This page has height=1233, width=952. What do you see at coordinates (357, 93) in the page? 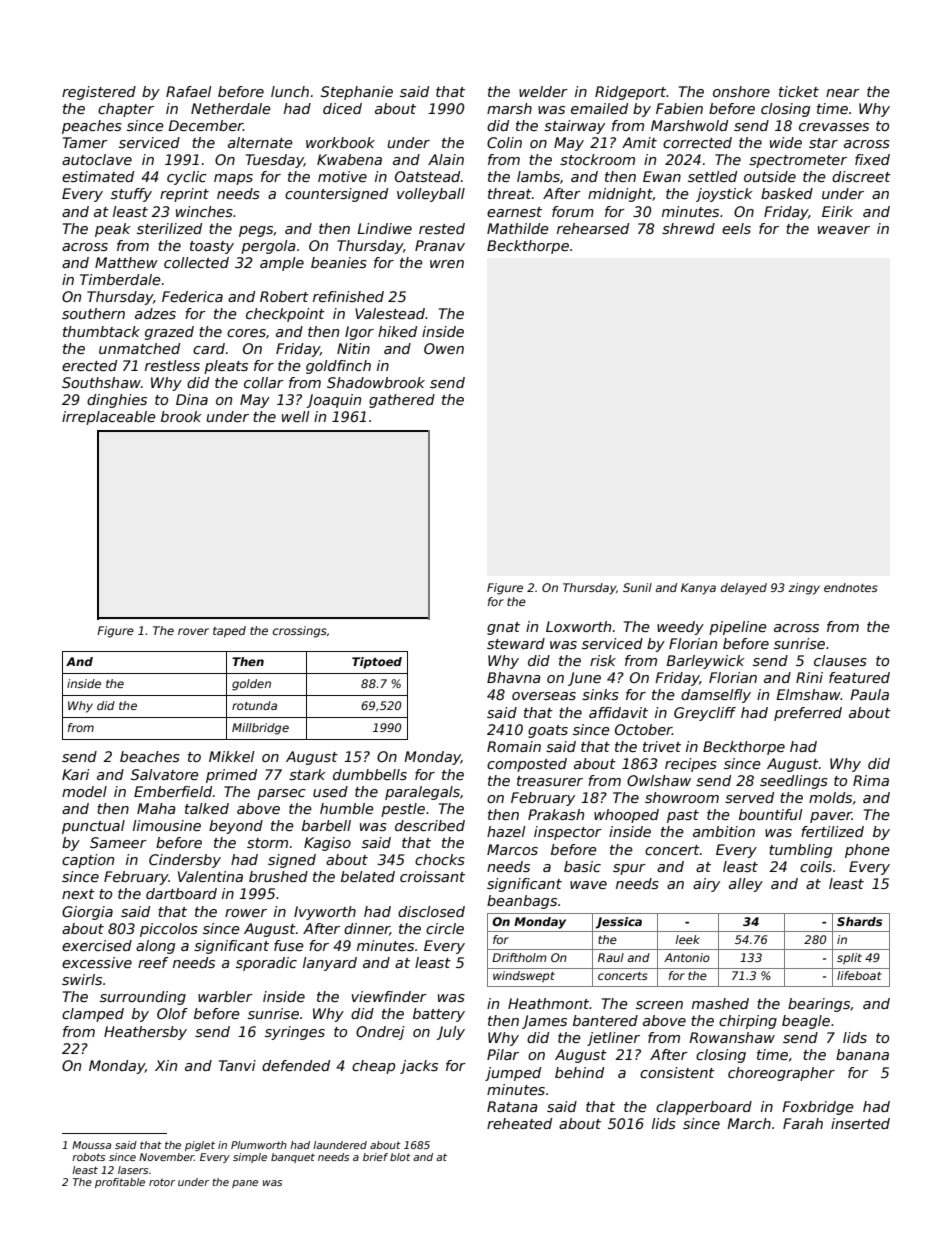
I see `Stephanie` at bounding box center [357, 93].
